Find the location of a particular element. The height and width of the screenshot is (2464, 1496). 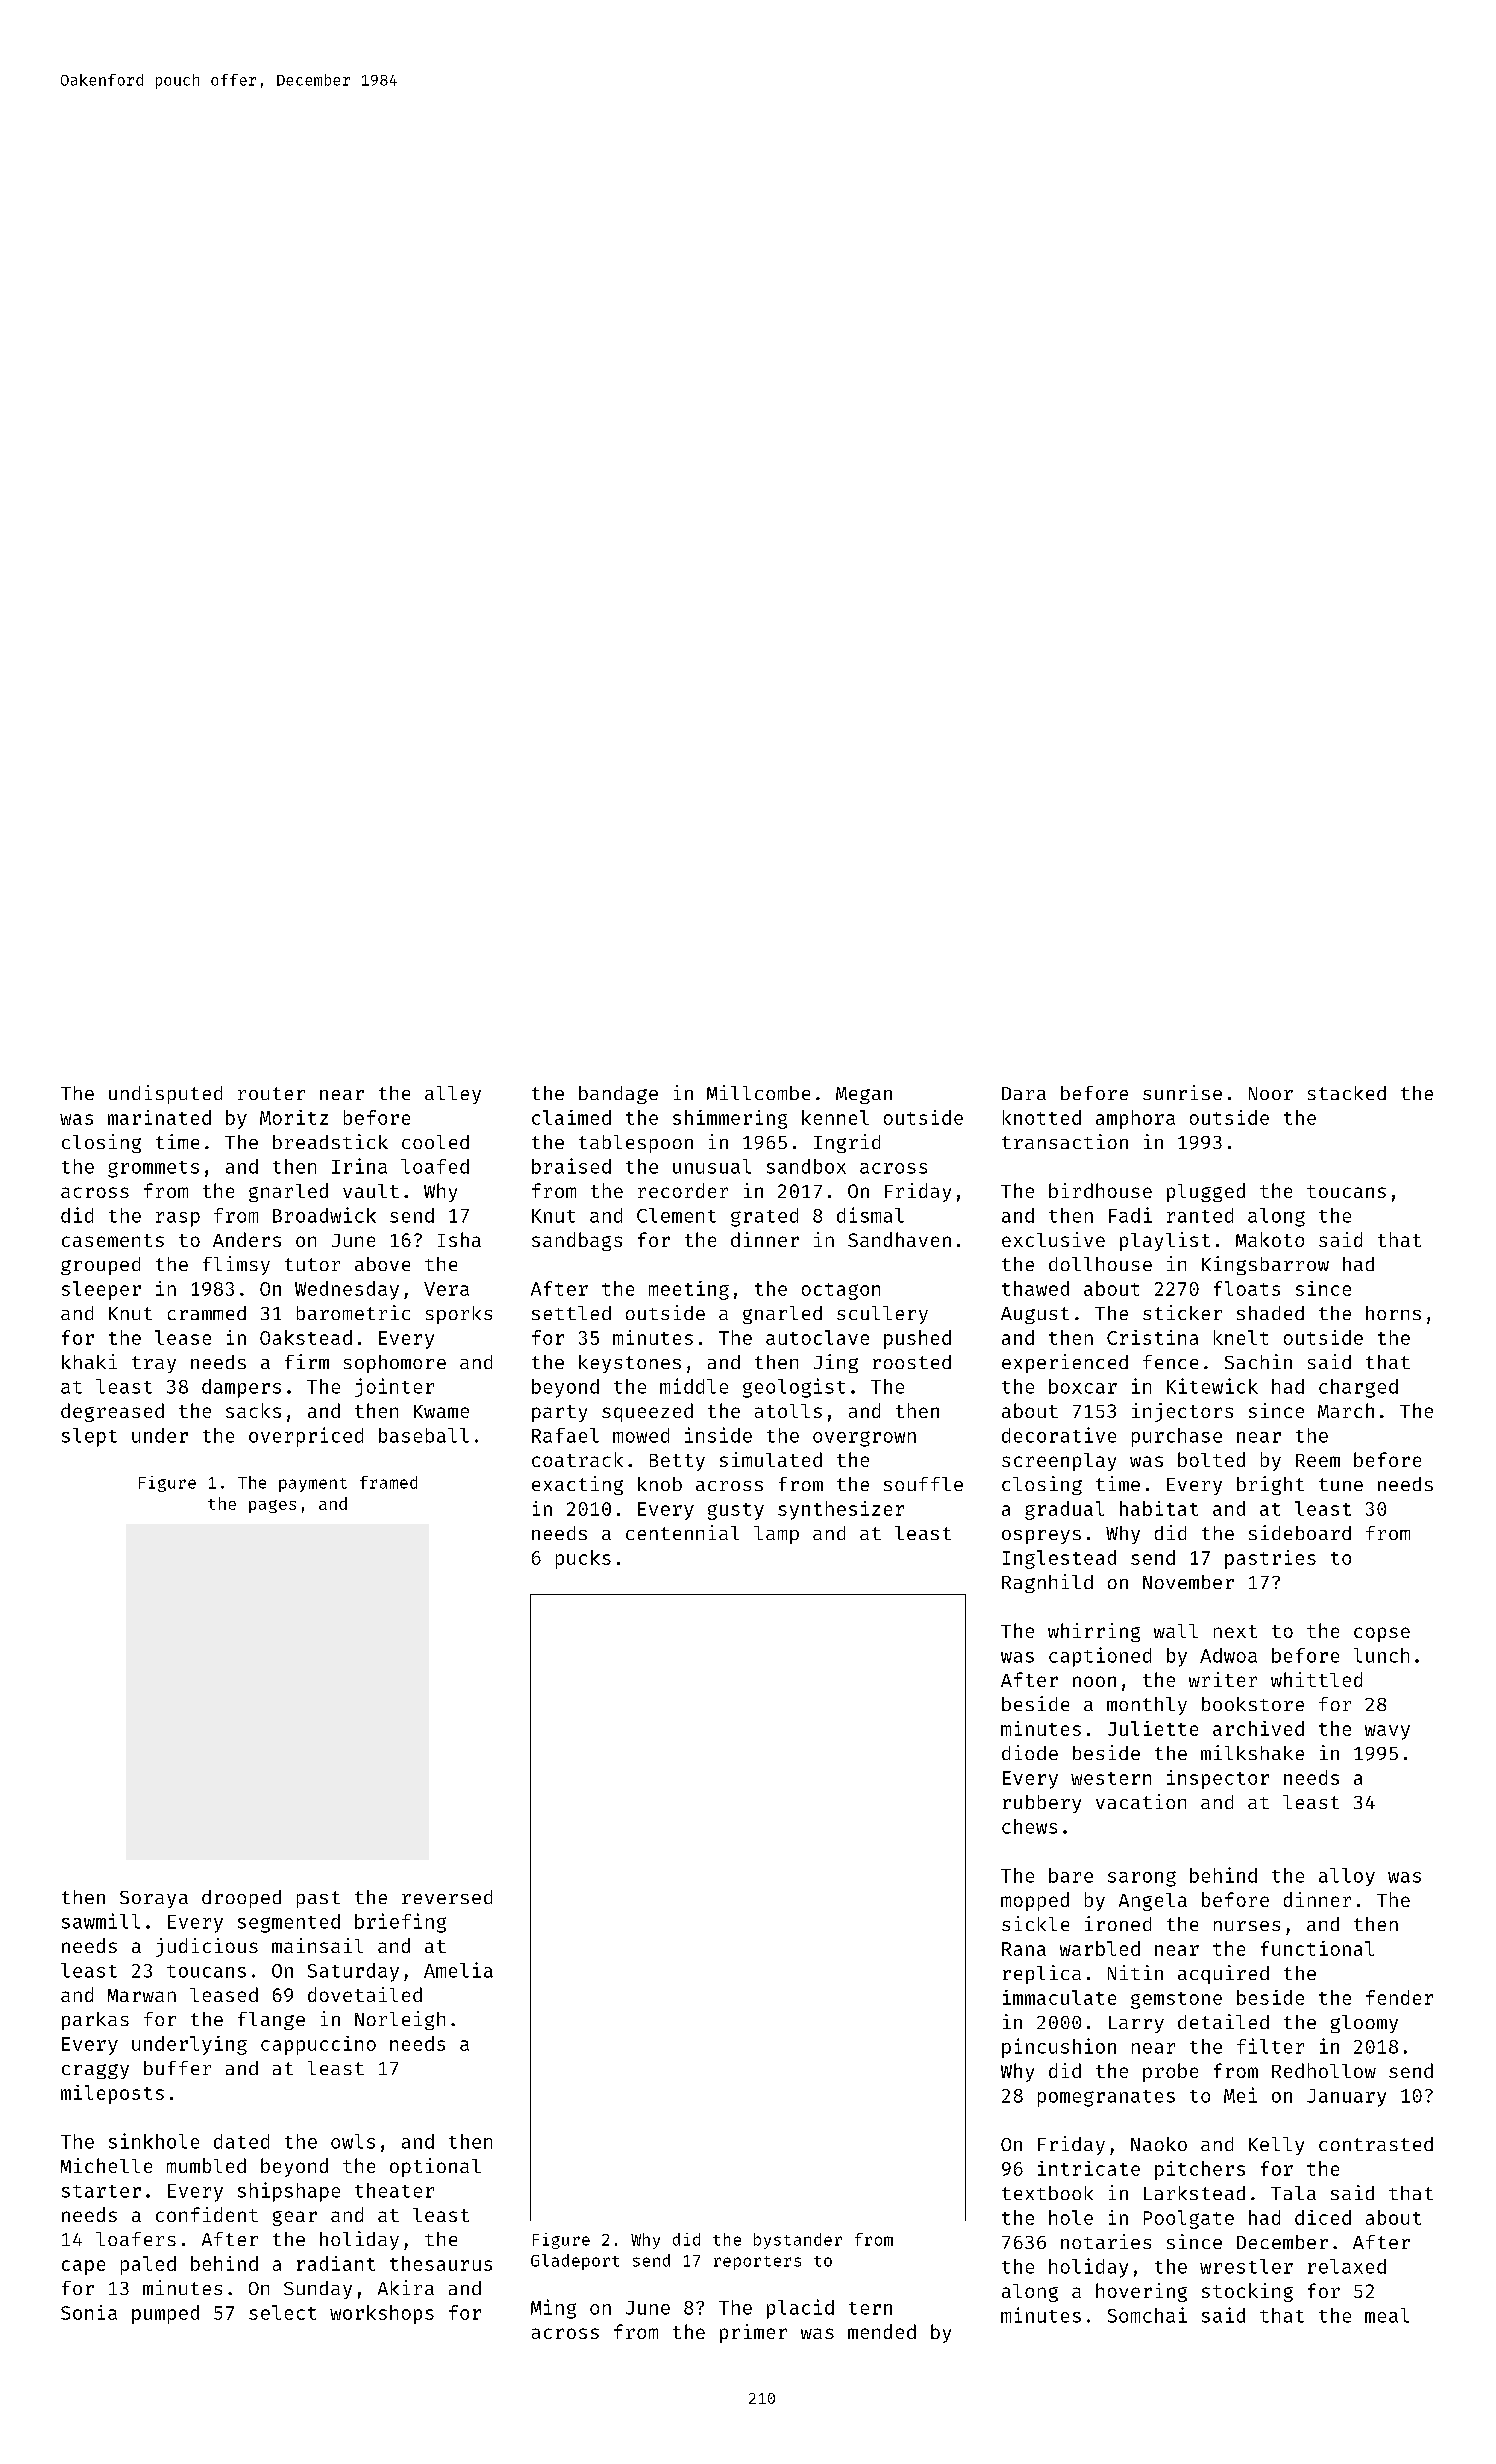

select is located at coordinates (282, 2312).
